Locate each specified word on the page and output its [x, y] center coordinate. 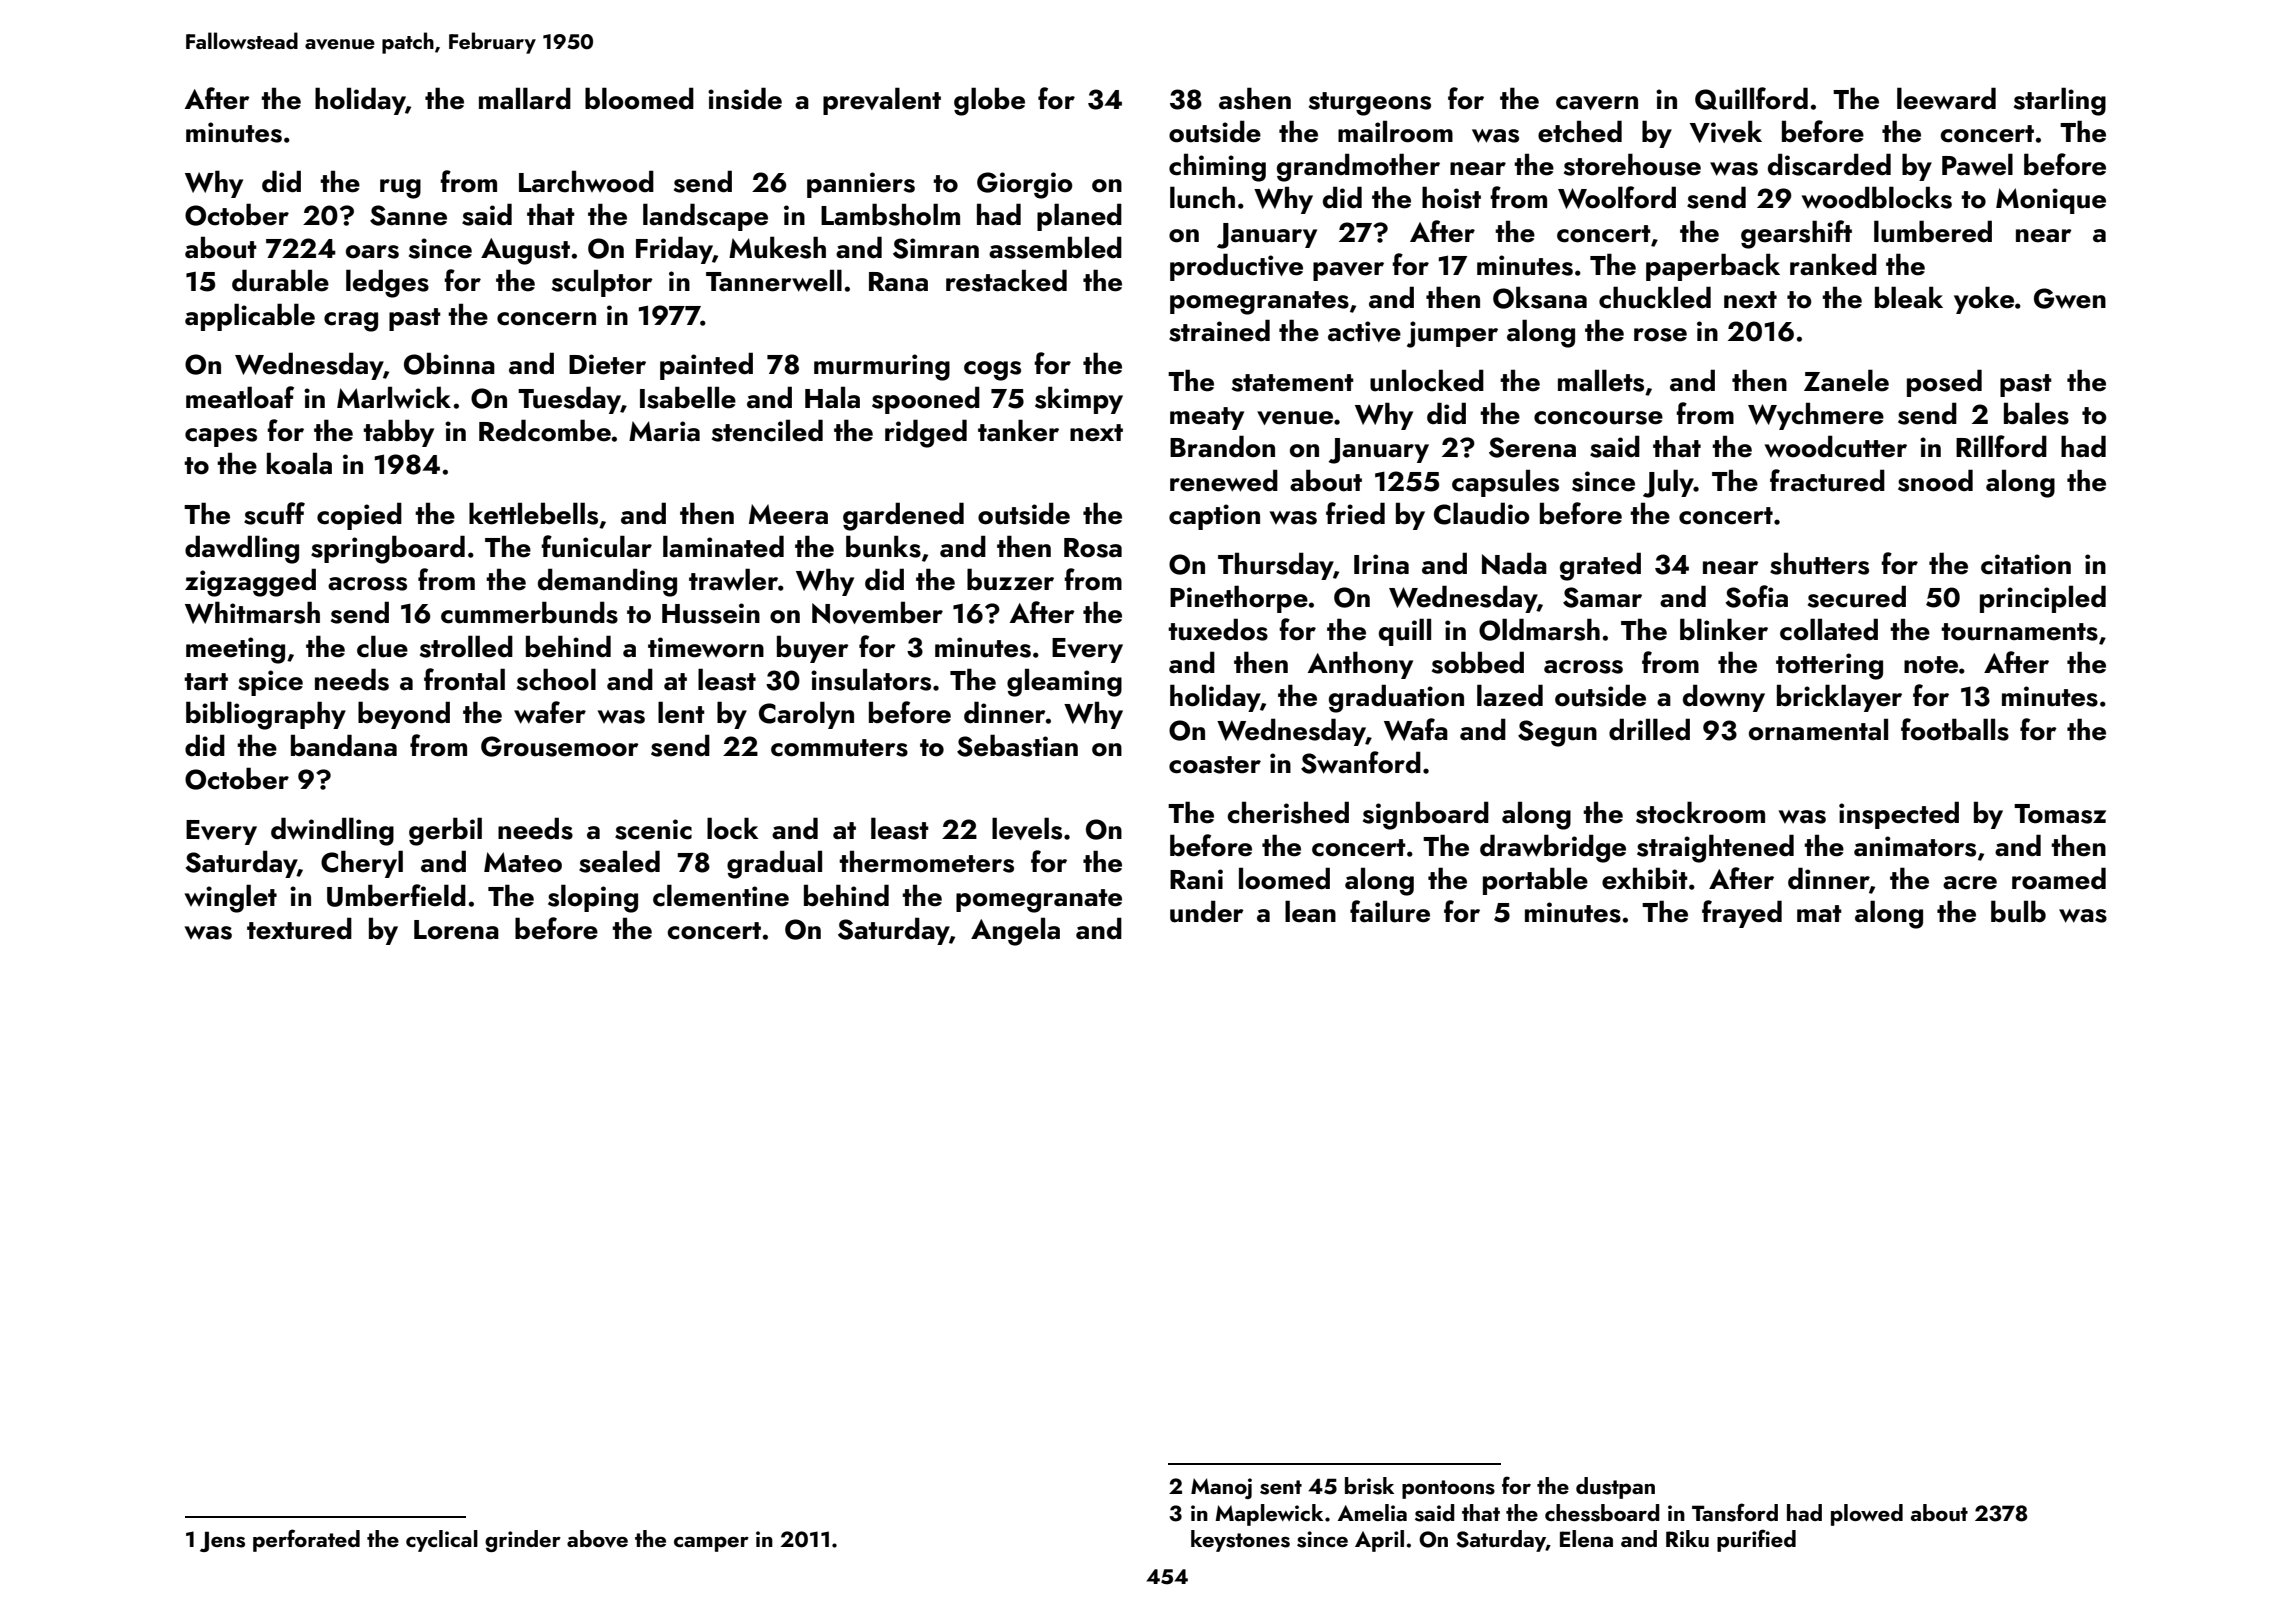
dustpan [1615, 1488]
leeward [1946, 98]
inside [745, 98]
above [597, 1539]
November [877, 612]
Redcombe [545, 430]
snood [1935, 480]
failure [1390, 911]
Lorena [456, 930]
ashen [1255, 98]
